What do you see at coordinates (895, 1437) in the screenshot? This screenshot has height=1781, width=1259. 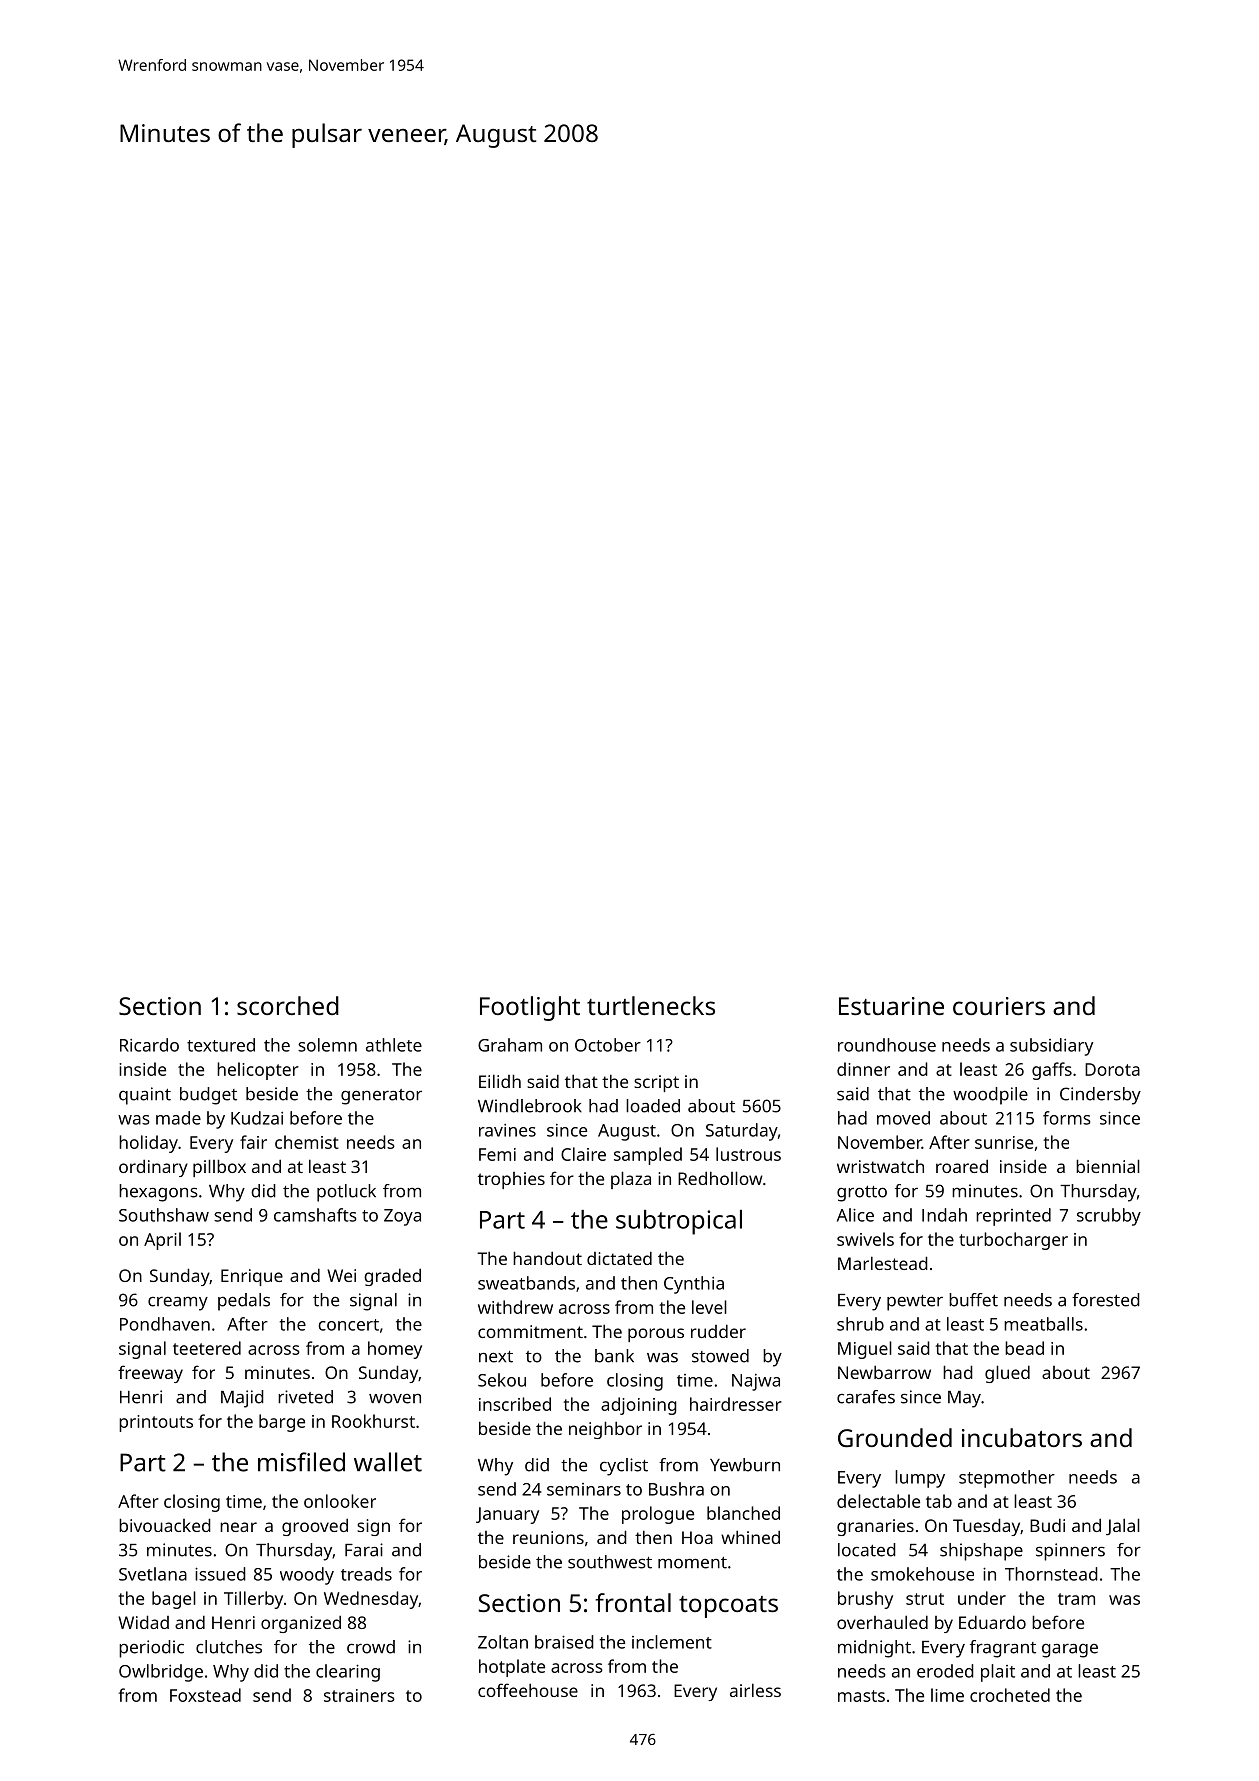 I see `Grounded` at bounding box center [895, 1437].
